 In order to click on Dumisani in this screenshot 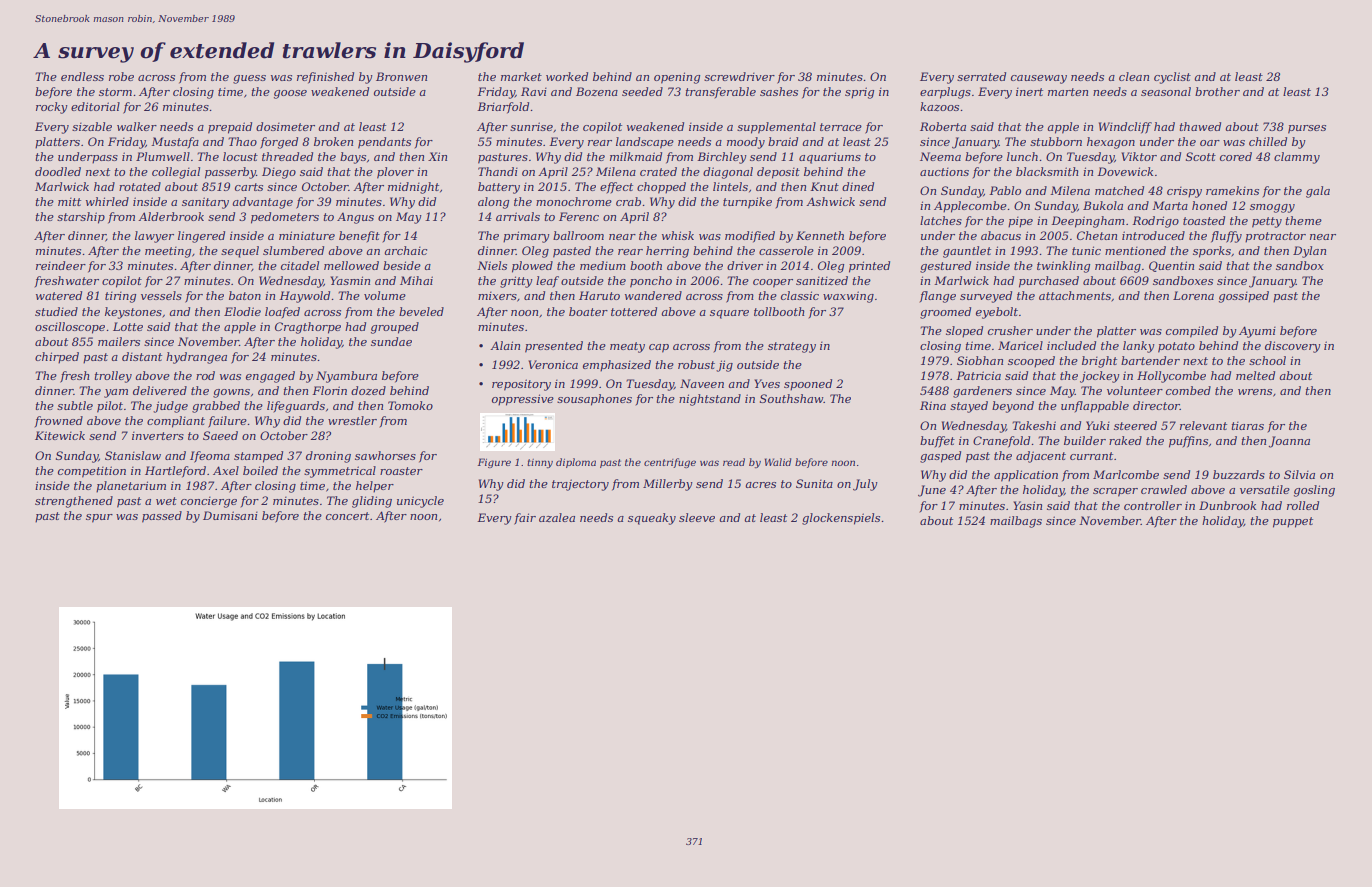, I will do `click(230, 515)`.
